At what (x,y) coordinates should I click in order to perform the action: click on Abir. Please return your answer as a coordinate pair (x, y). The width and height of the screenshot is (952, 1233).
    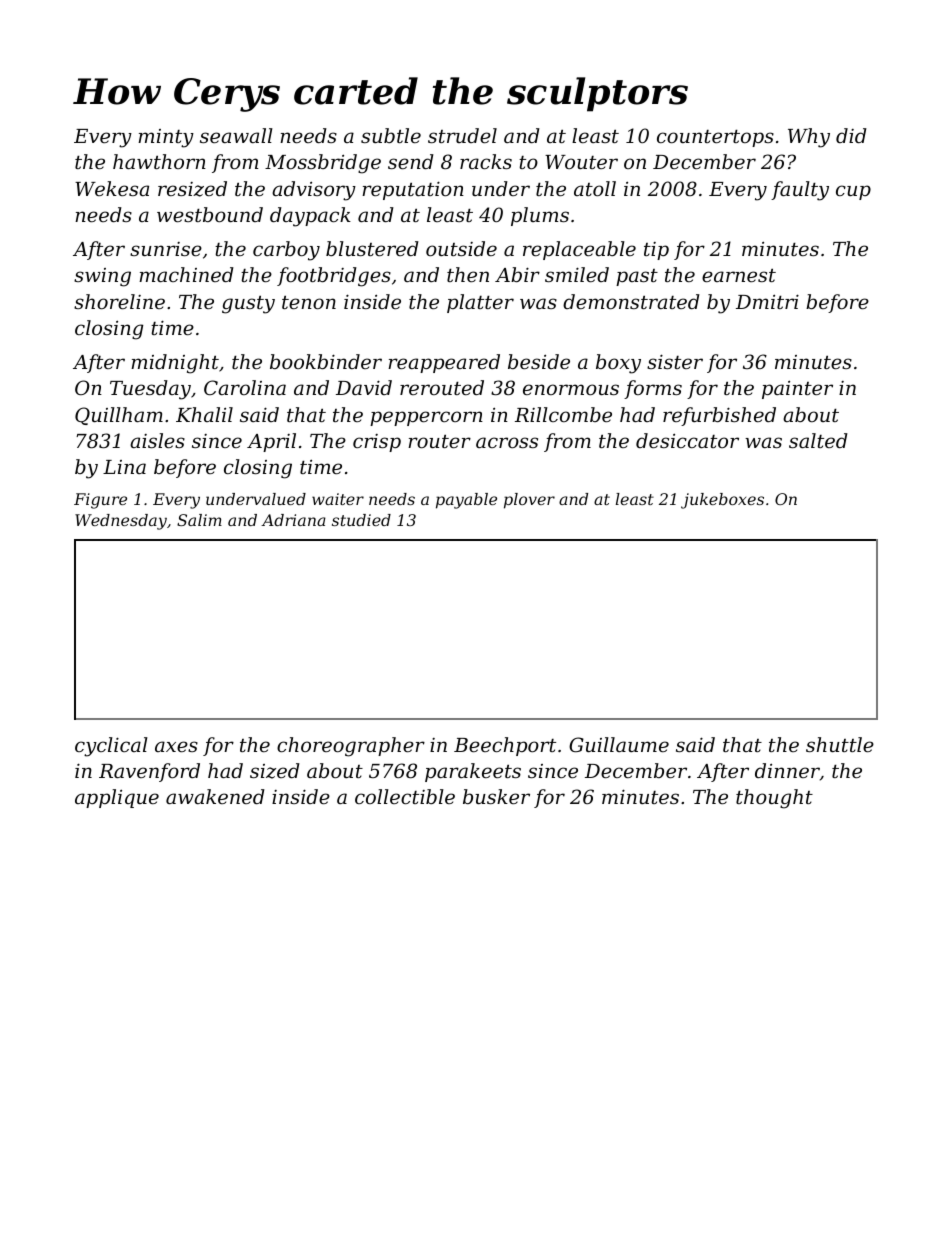
    Looking at the image, I should click on (517, 274).
